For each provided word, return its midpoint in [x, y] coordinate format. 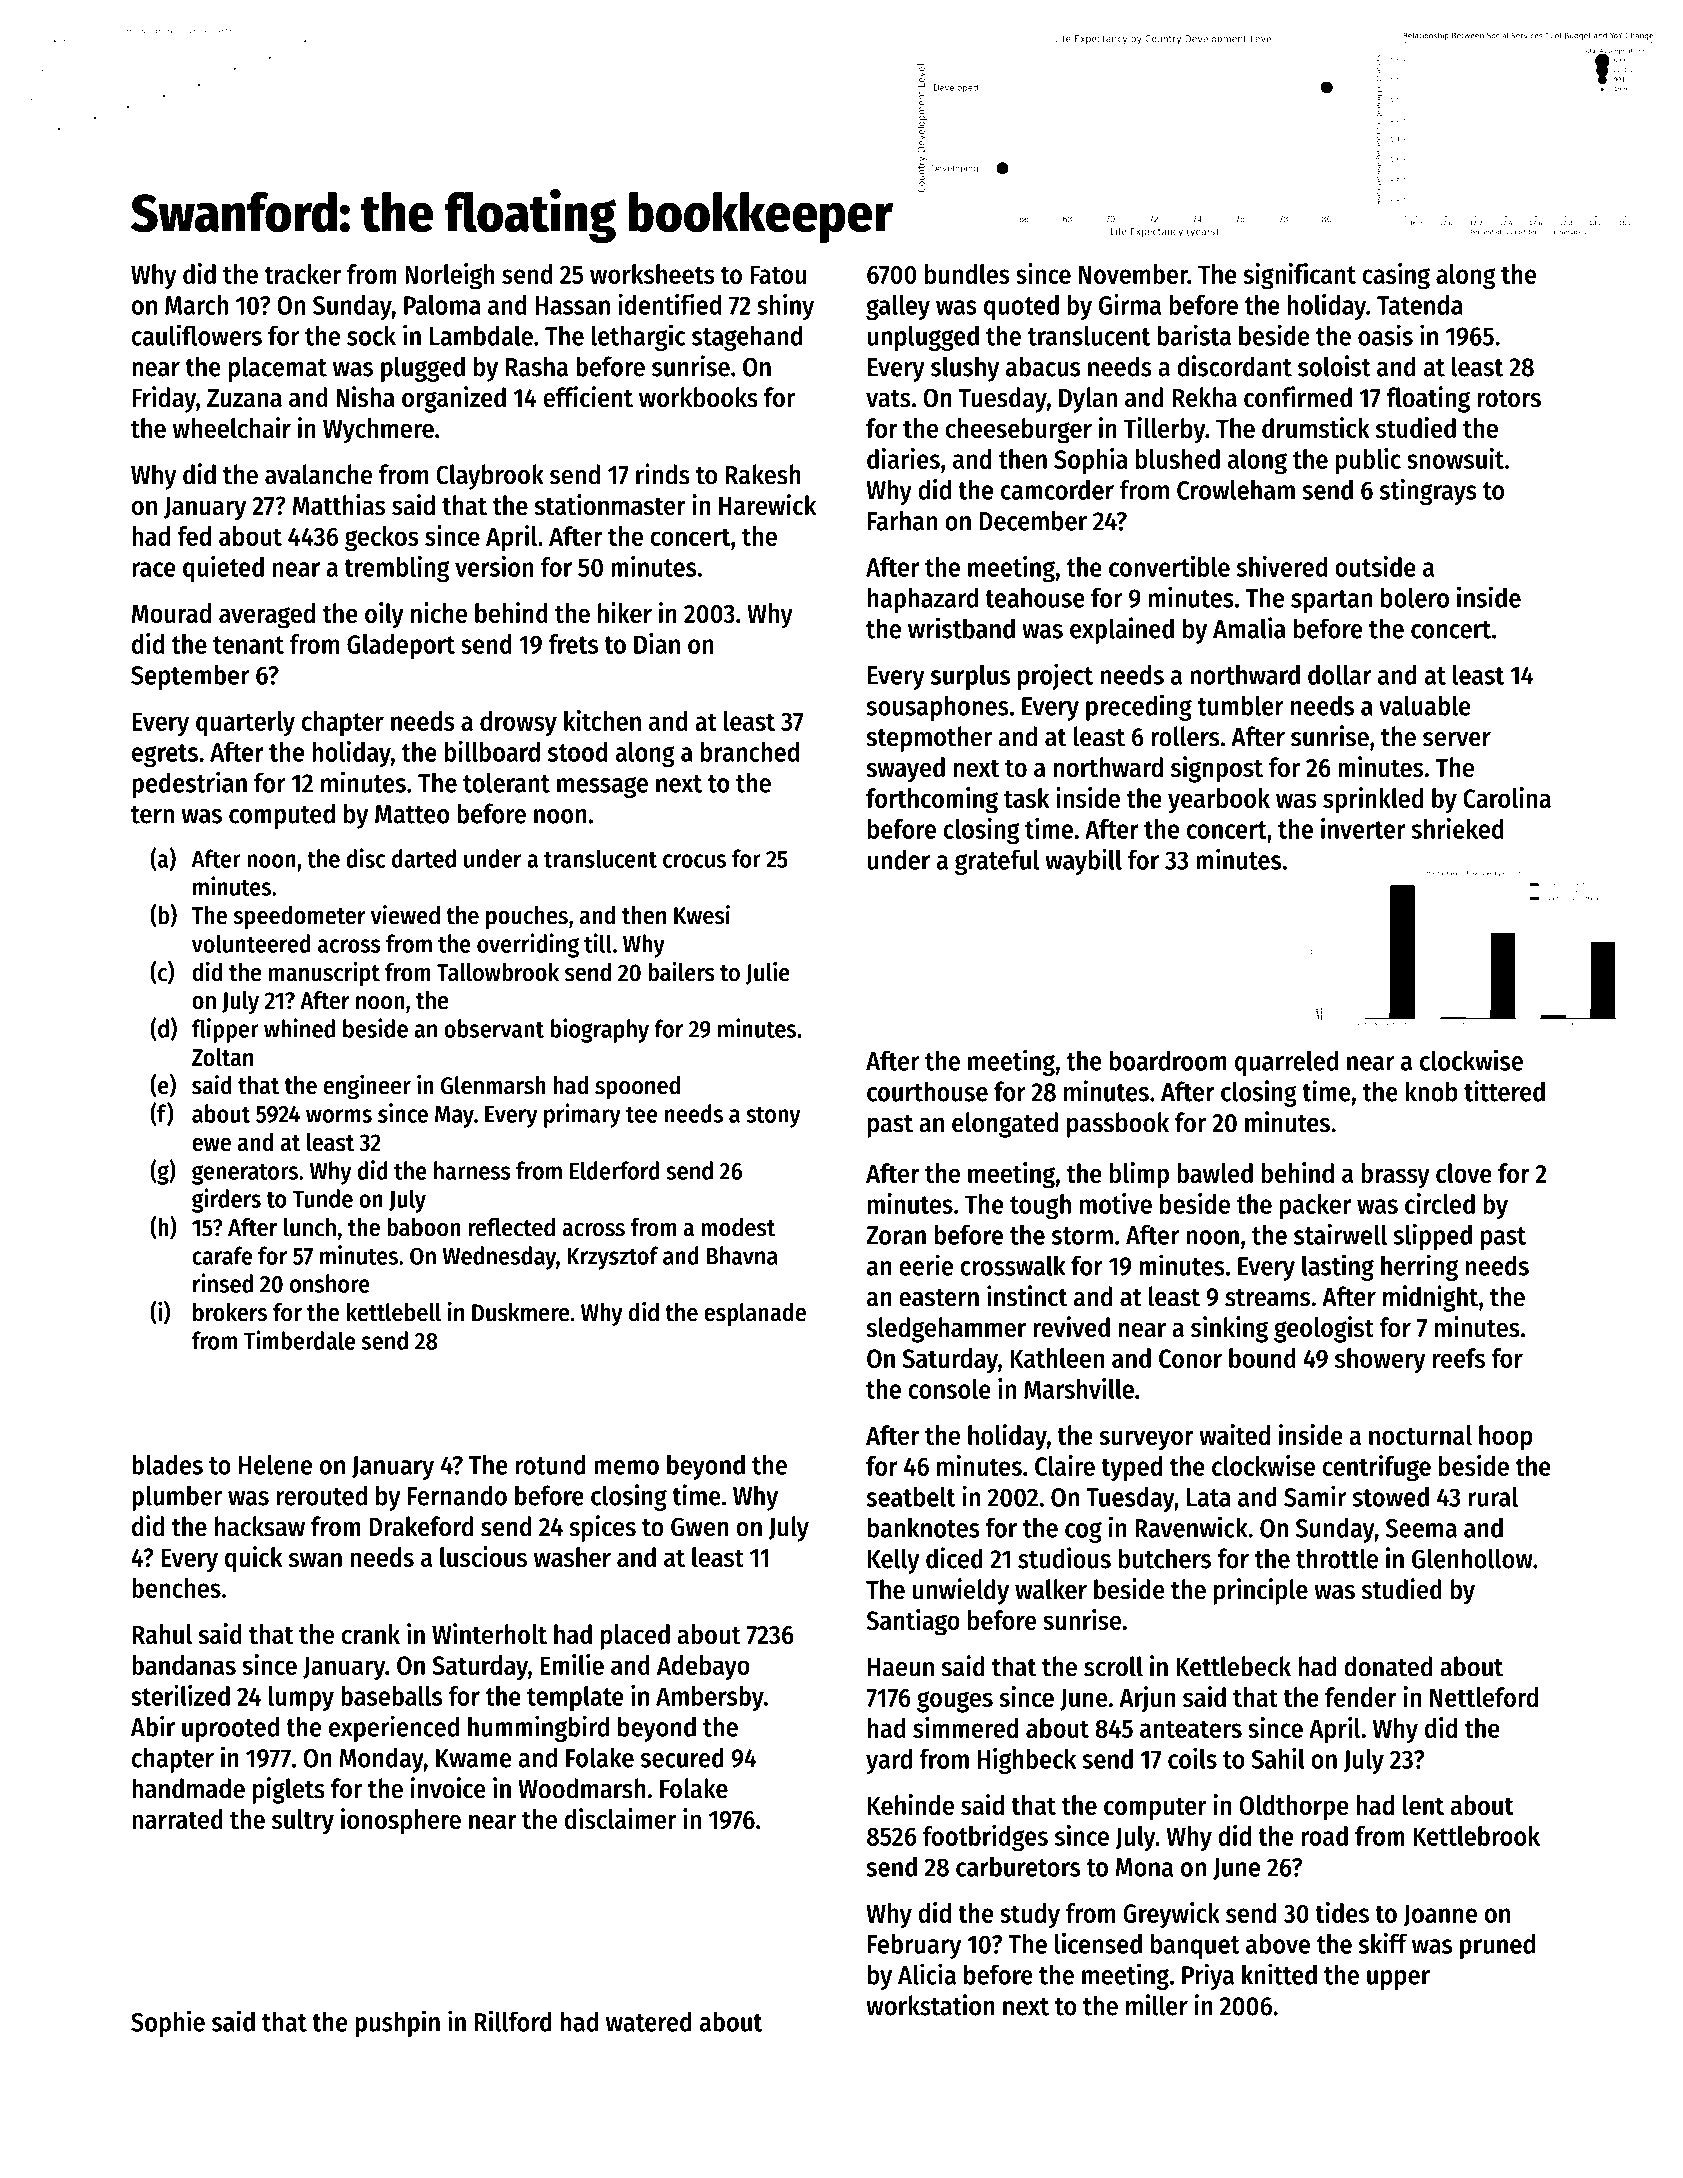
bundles [967, 274]
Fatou [778, 274]
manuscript [324, 974]
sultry [303, 1822]
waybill [1083, 861]
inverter [1363, 828]
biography [599, 1030]
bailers [681, 972]
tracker [302, 274]
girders [226, 1200]
